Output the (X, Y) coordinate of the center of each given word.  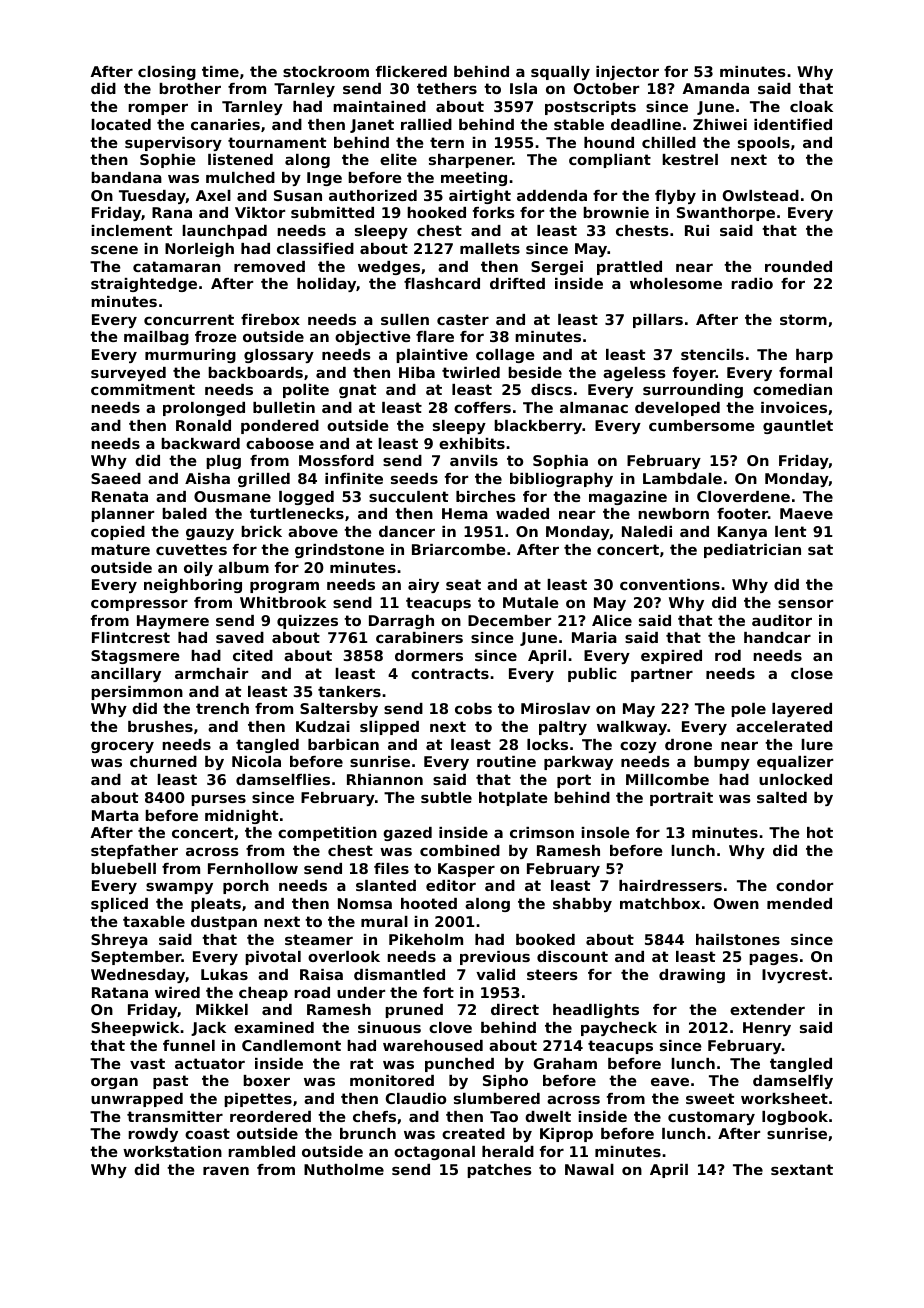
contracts (450, 673)
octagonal (434, 1153)
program (284, 587)
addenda (552, 195)
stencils (712, 354)
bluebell (123, 868)
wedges (389, 268)
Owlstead (761, 195)
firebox (270, 319)
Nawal (589, 1169)
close (812, 673)
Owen (736, 903)
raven (226, 1171)
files (391, 868)
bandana (126, 177)
